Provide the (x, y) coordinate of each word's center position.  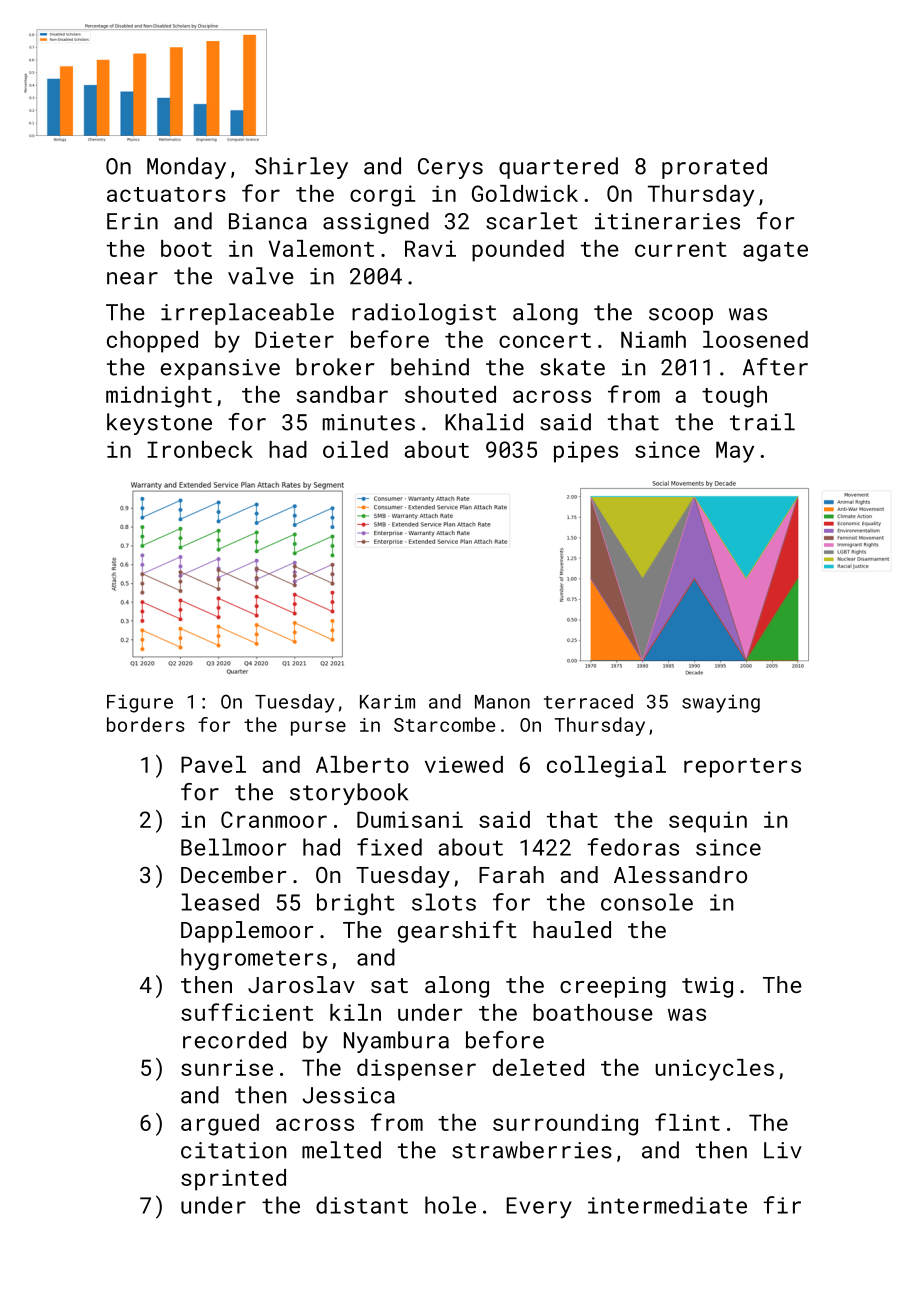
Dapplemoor (247, 932)
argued (220, 1125)
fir (782, 1205)
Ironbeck (200, 449)
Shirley (301, 168)
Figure (140, 704)
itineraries (667, 221)
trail (762, 422)
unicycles (714, 1070)
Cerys (450, 168)
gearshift (457, 931)
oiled (355, 449)
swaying (721, 704)
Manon (502, 702)
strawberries (532, 1150)
